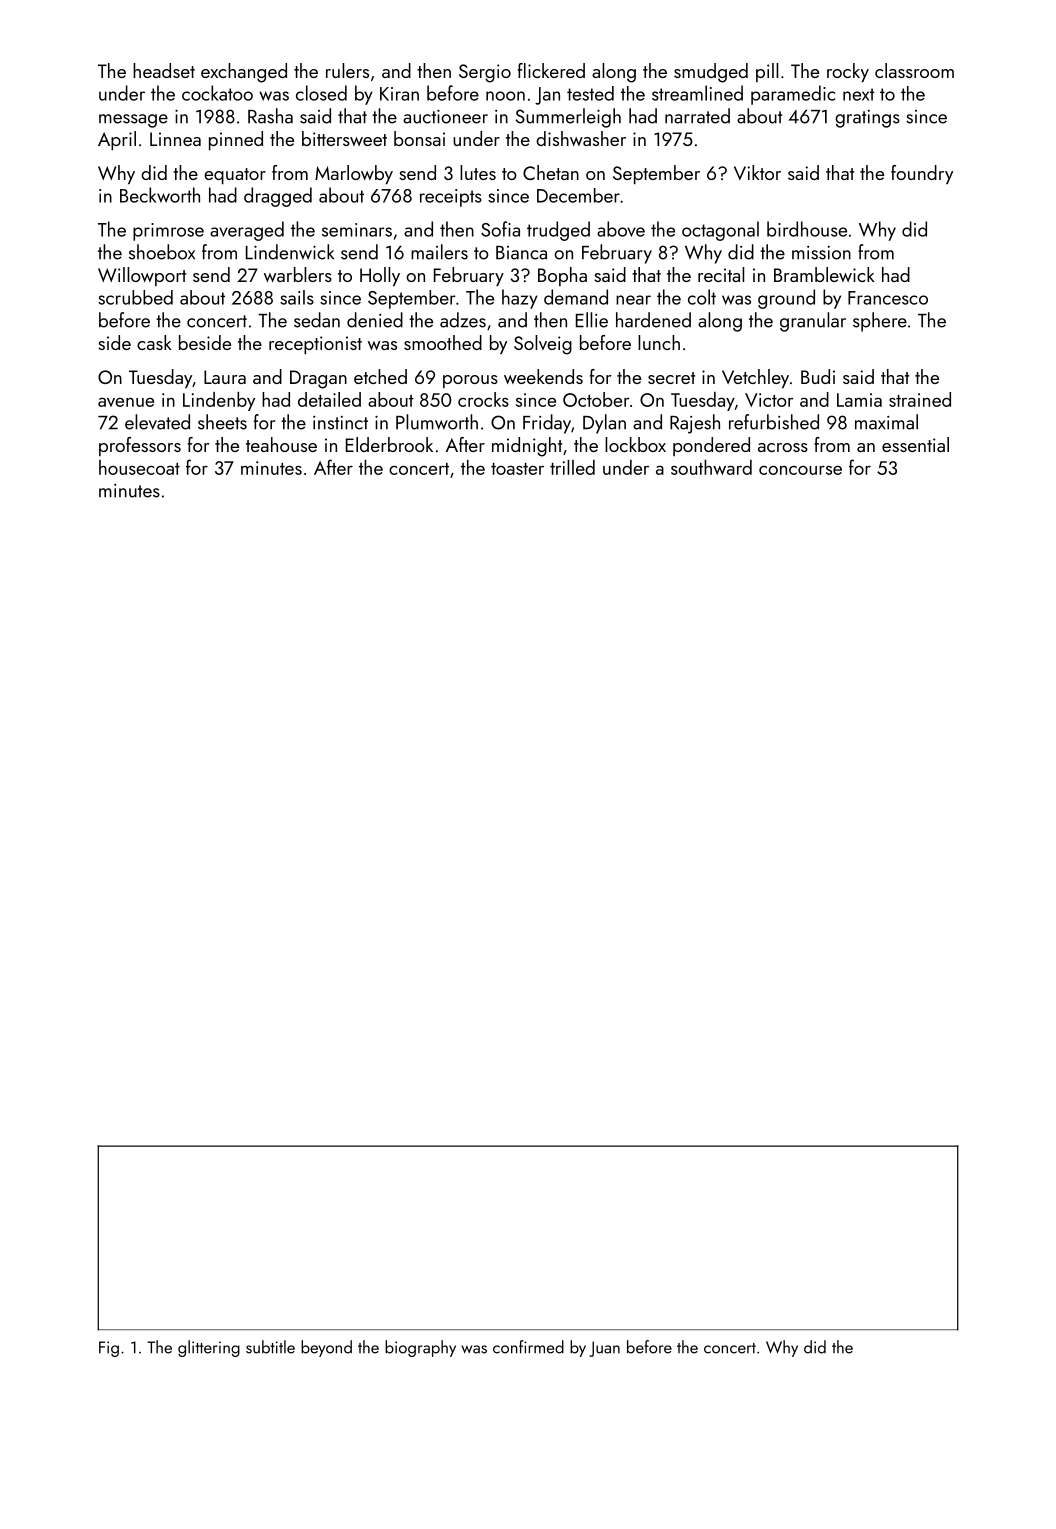 This document has height=1529, width=1056. What do you see at coordinates (578, 195) in the document?
I see `December` at bounding box center [578, 195].
